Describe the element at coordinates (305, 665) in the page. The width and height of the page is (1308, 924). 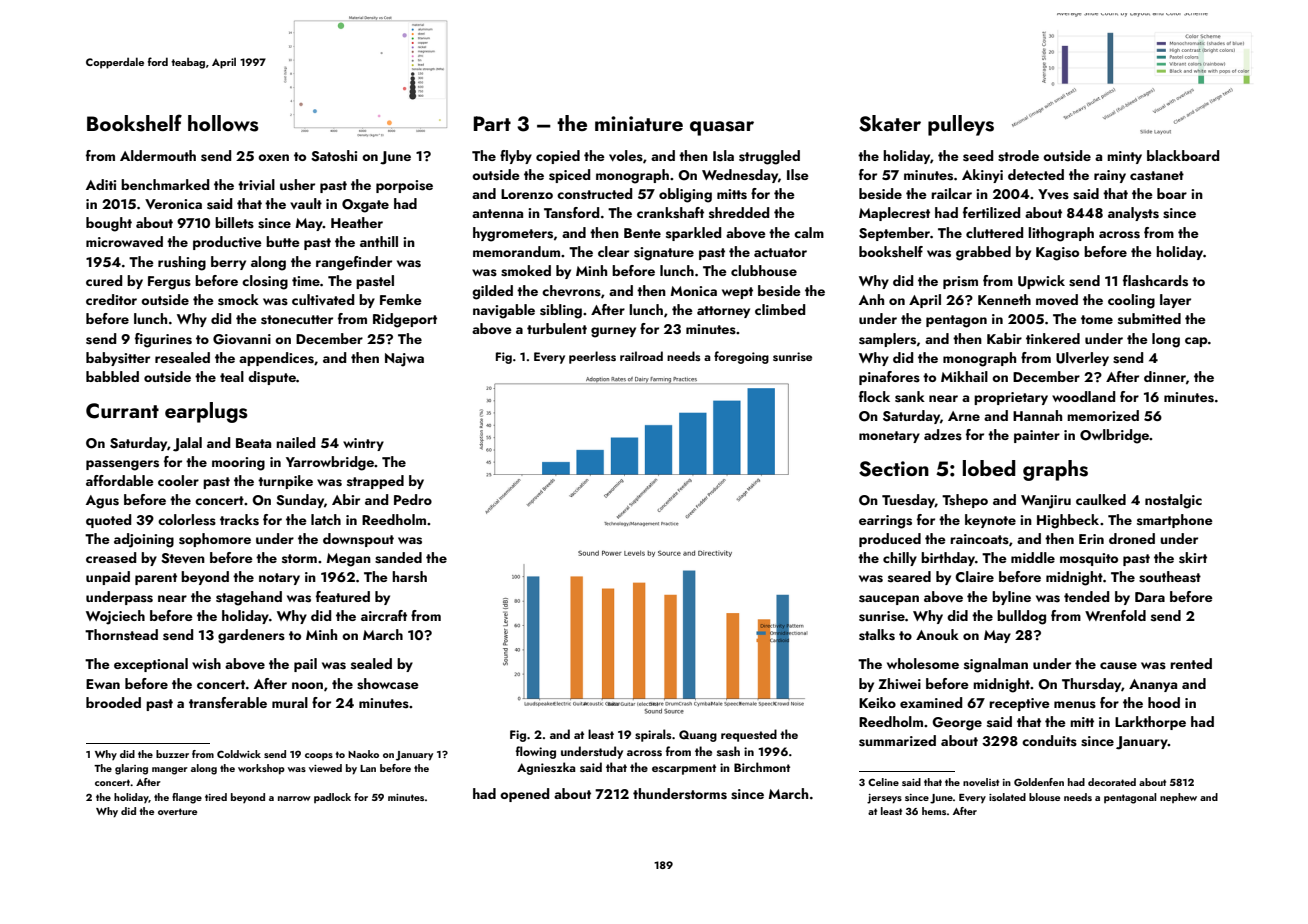
I see `pail` at that location.
